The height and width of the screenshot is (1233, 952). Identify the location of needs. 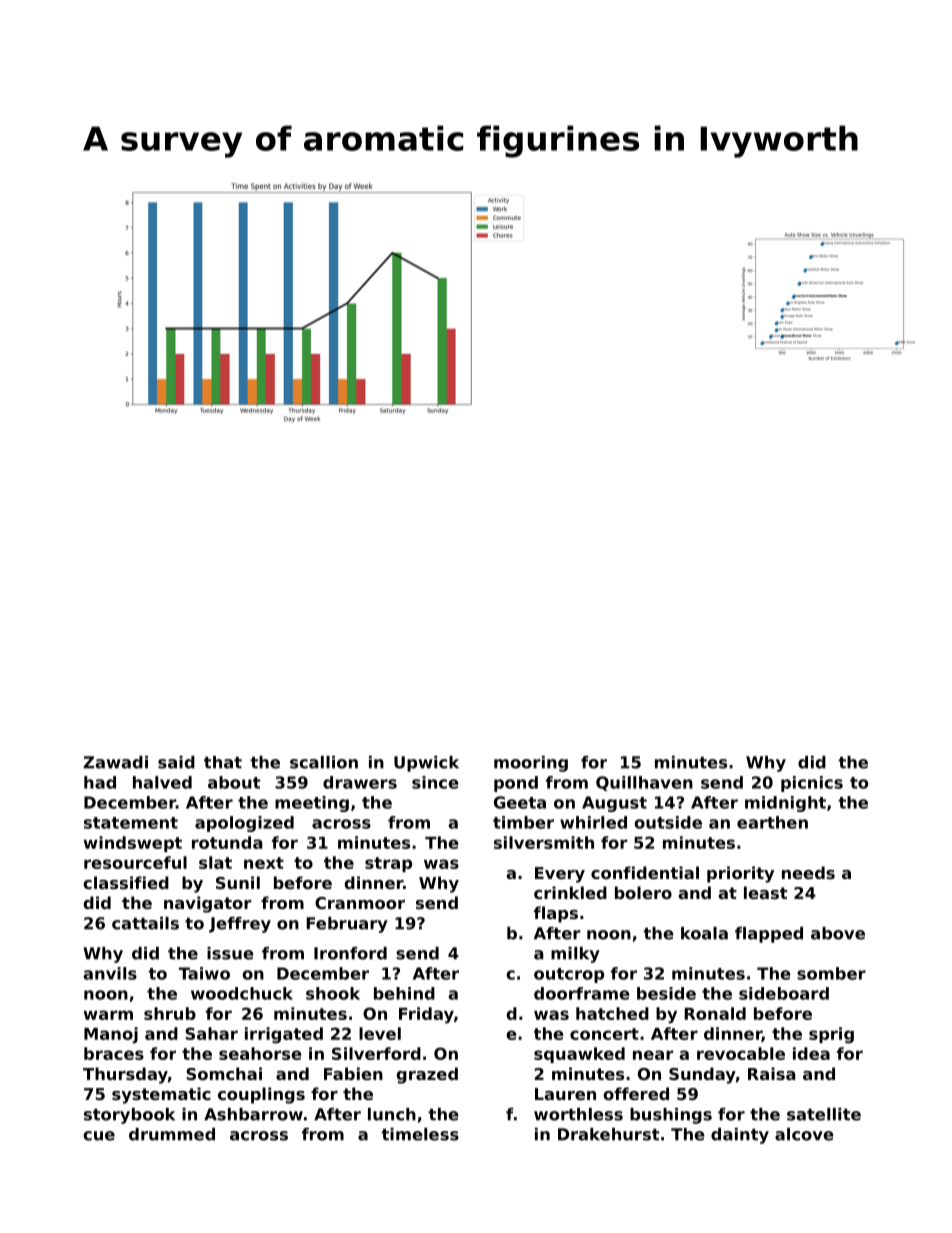
(808, 872).
